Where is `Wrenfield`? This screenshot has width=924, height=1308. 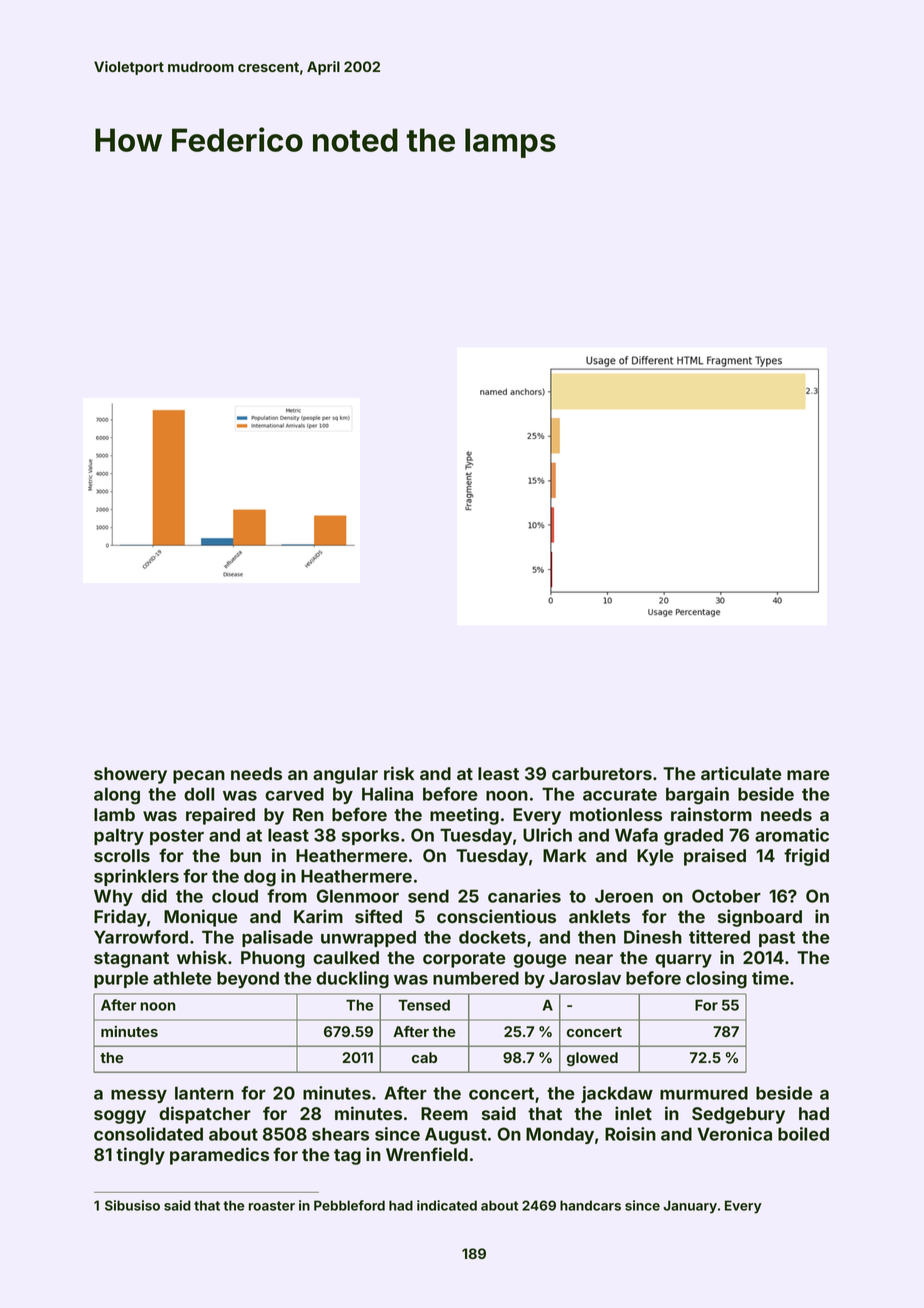 Wrenfield is located at coordinates (427, 1154).
